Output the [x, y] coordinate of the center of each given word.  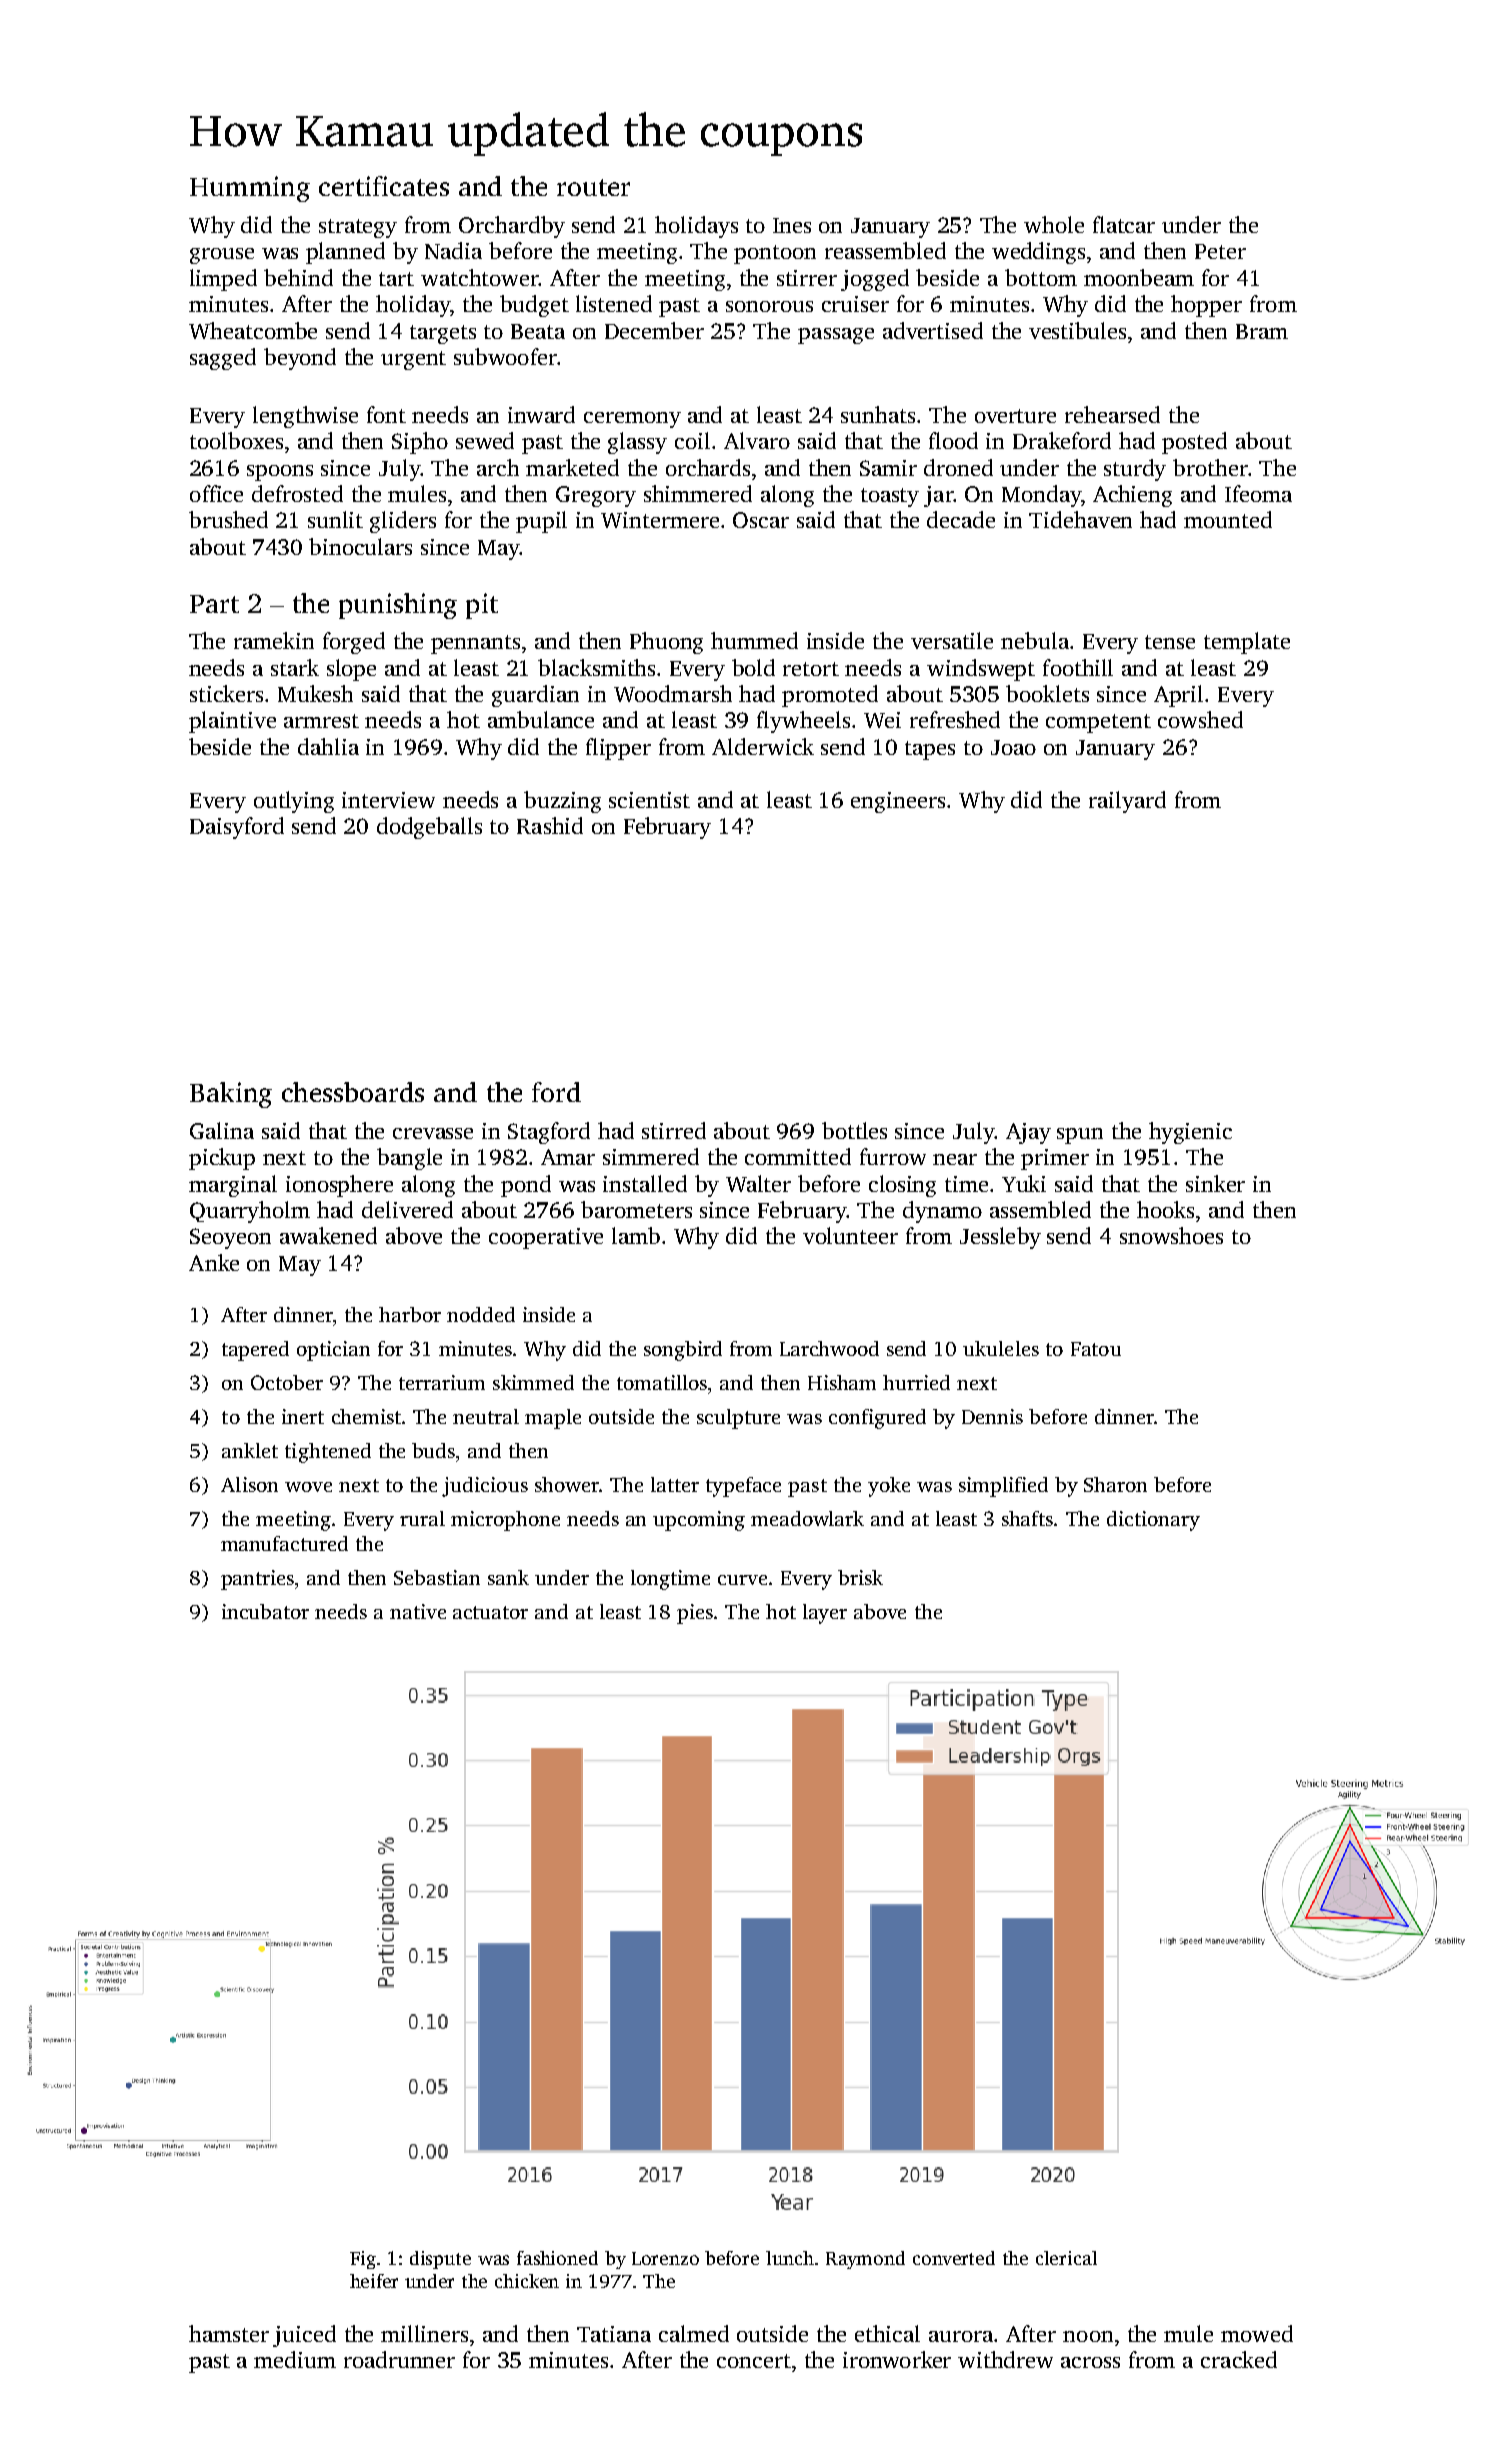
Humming [250, 189]
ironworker [897, 2359]
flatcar [1124, 224]
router [593, 187]
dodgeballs [429, 828]
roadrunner [399, 2359]
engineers [898, 802]
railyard [1127, 802]
